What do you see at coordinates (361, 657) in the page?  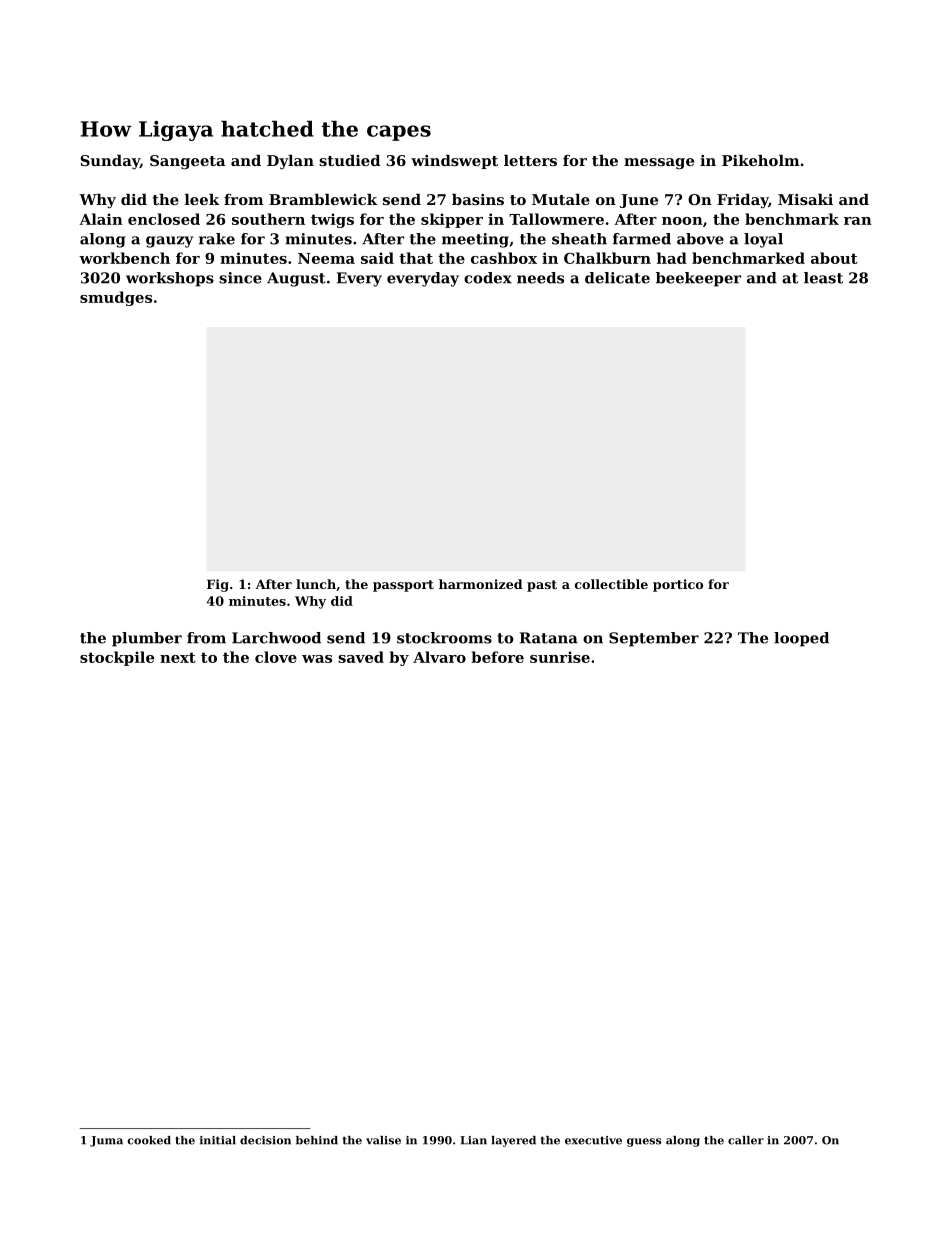 I see `saved` at bounding box center [361, 657].
